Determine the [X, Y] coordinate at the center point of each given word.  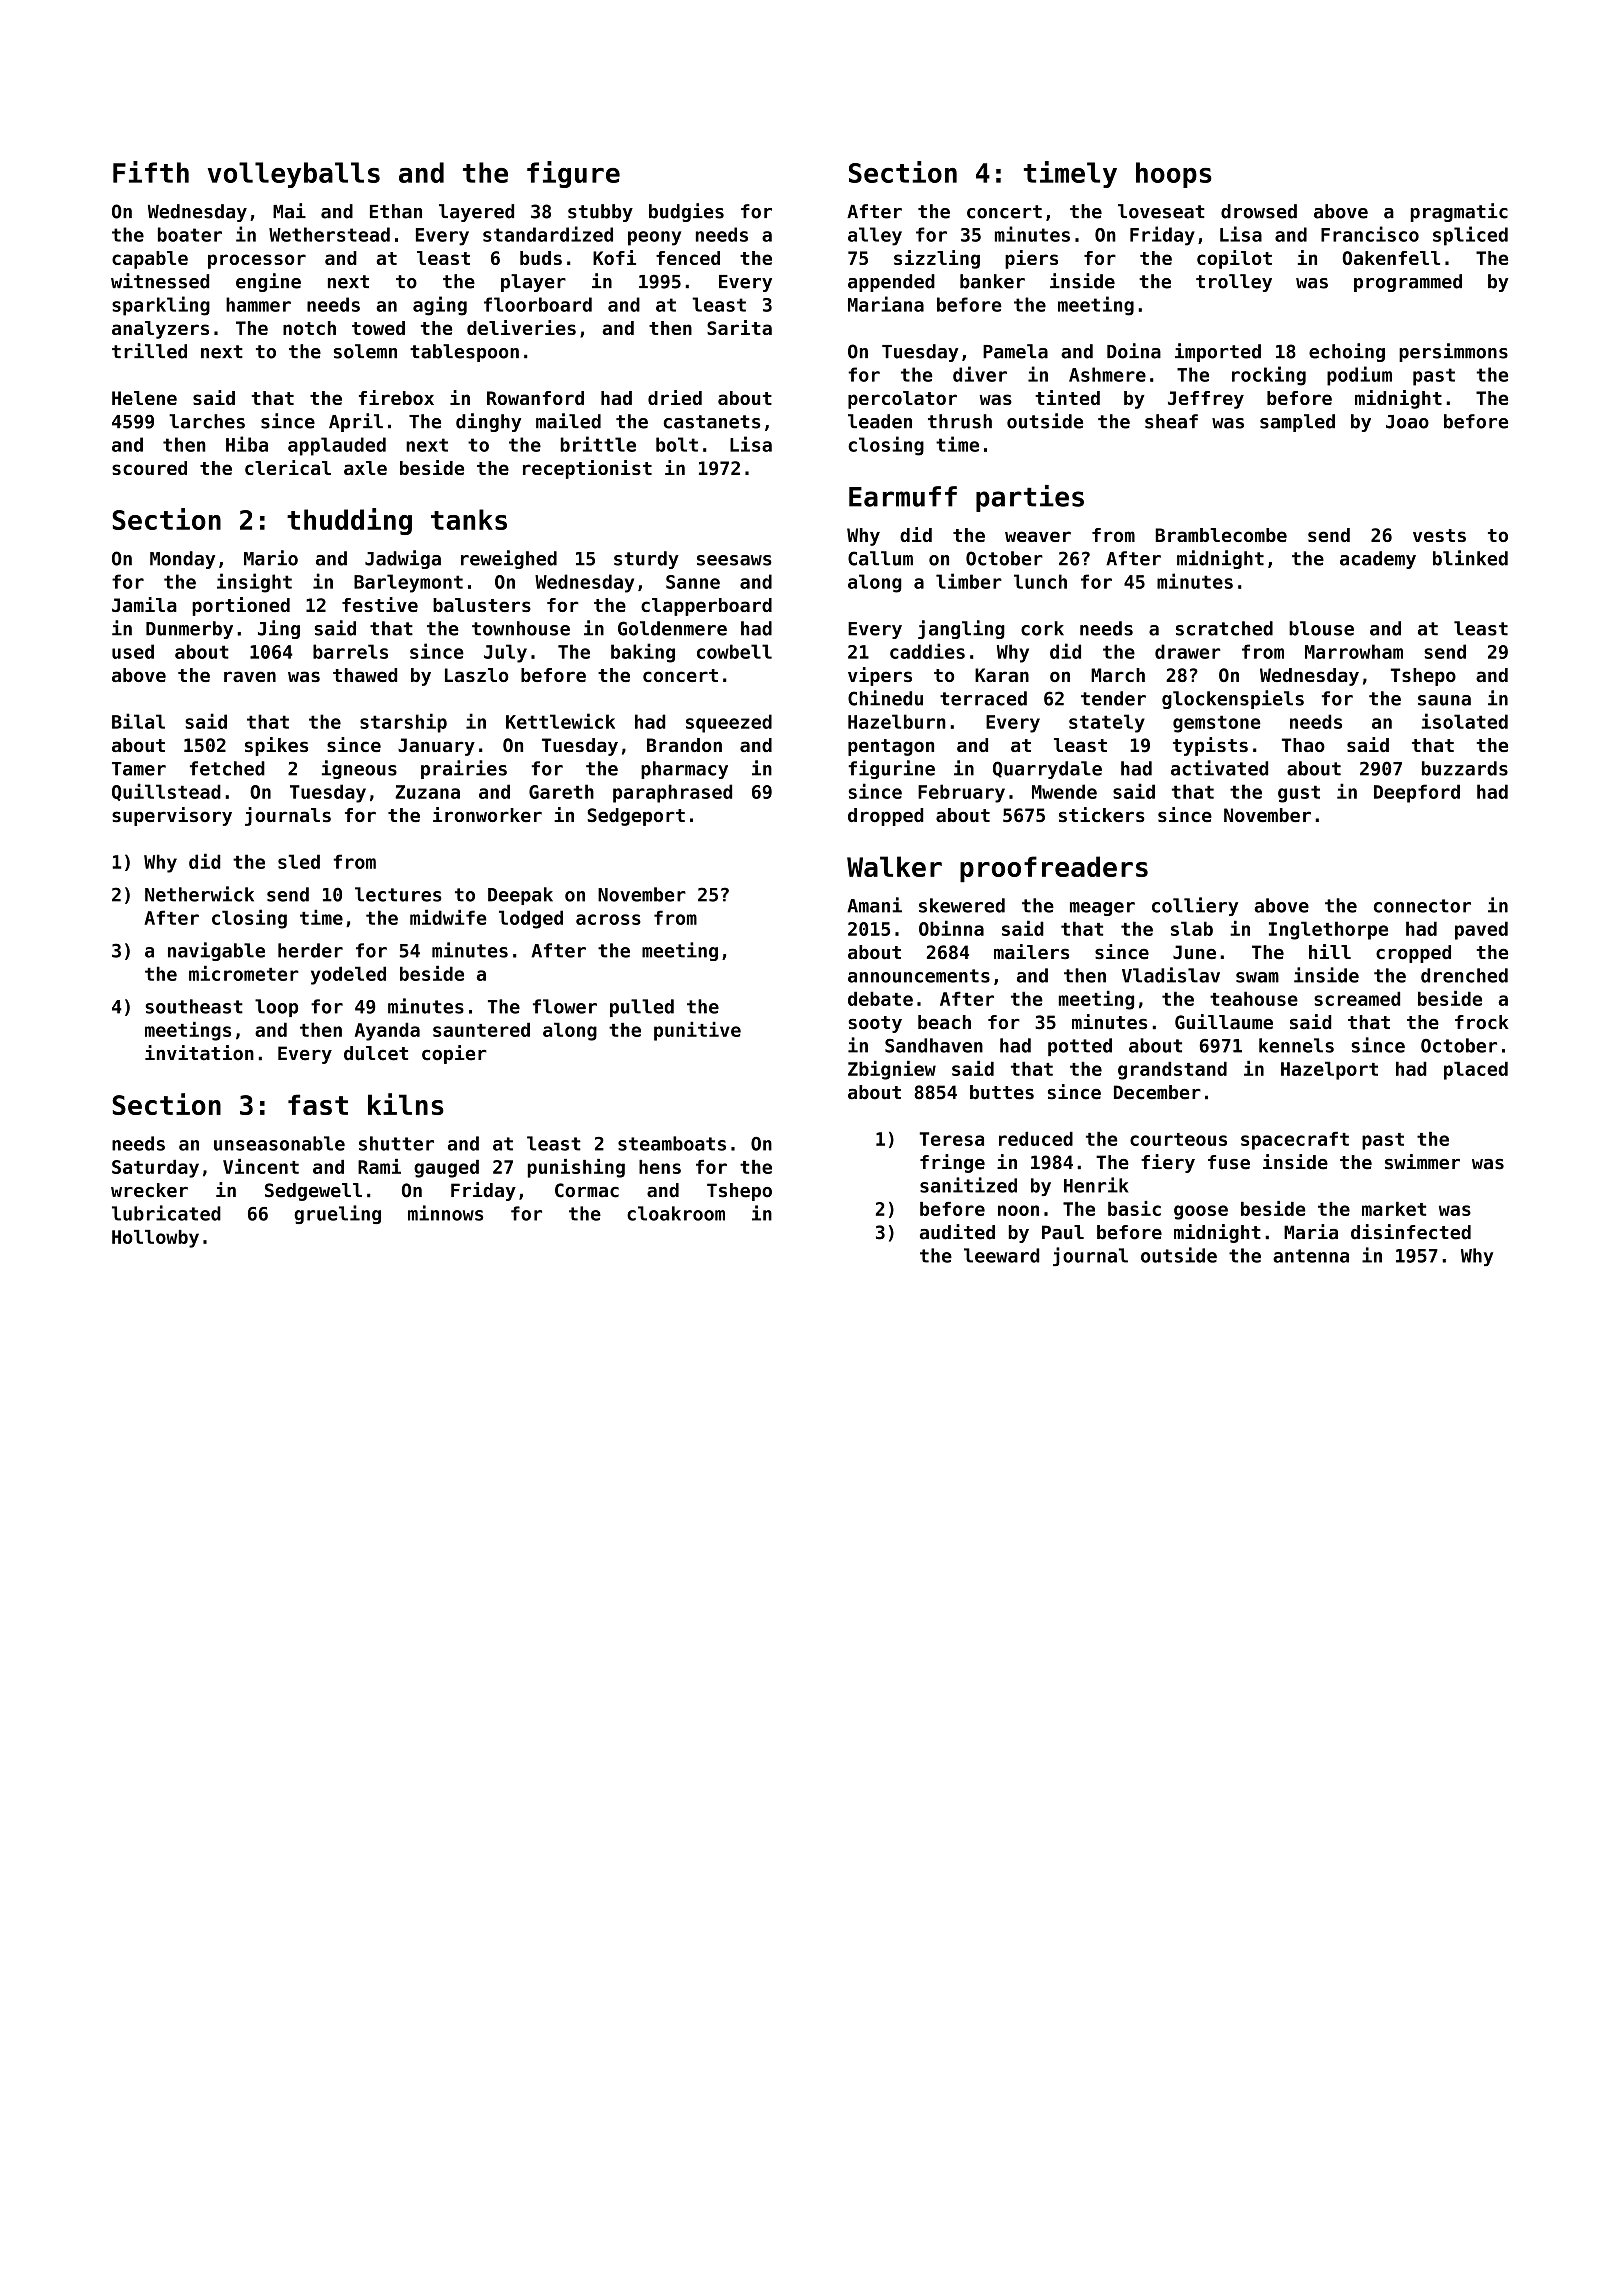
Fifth [151, 172]
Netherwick [199, 894]
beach [944, 1022]
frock [1482, 1022]
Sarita [739, 327]
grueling [337, 1214]
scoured [149, 468]
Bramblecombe [1221, 535]
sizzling [937, 259]
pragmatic [1459, 212]
